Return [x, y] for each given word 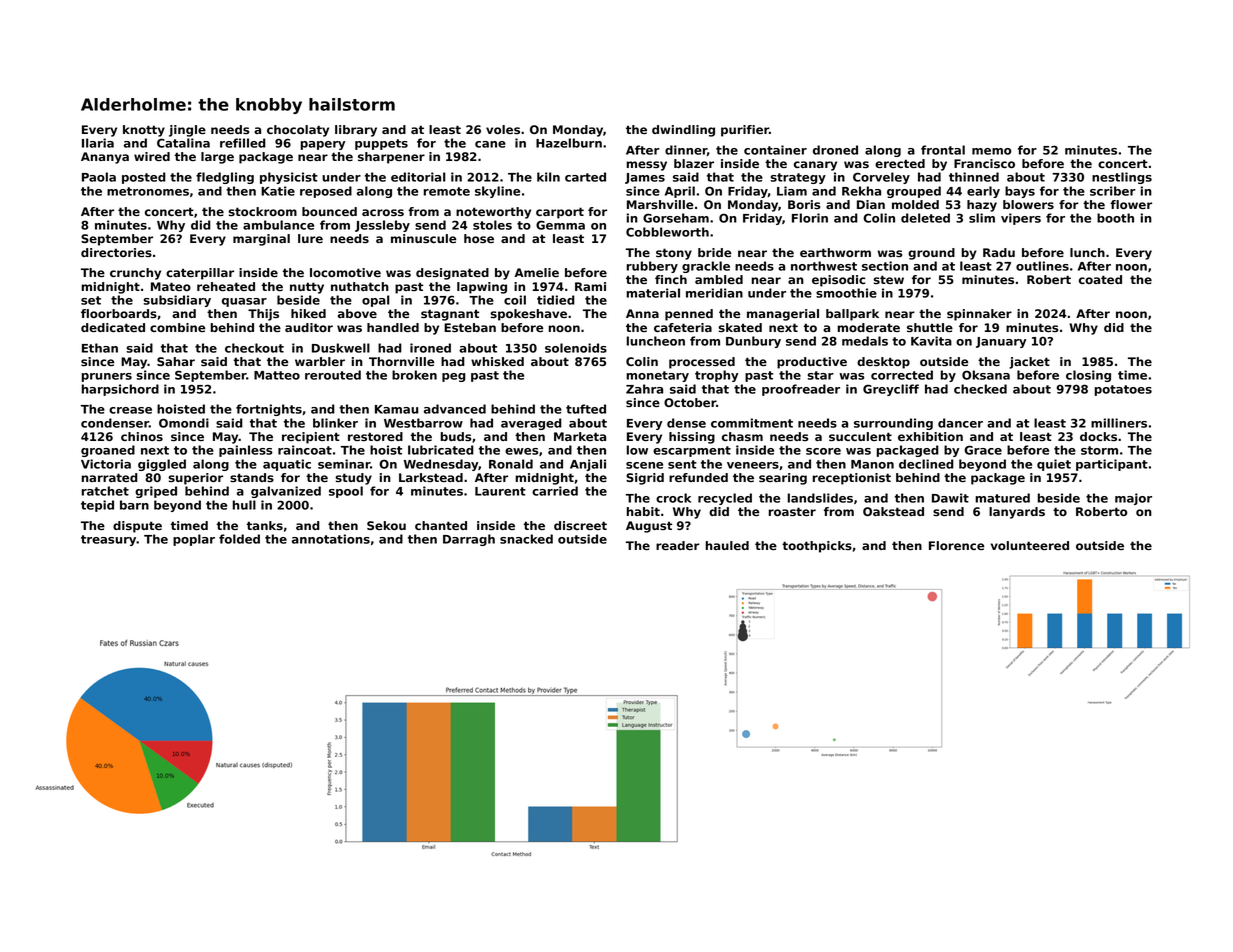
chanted [441, 525]
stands [252, 477]
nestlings [1122, 178]
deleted [925, 218]
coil [515, 300]
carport [560, 213]
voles [503, 129]
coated [1100, 279]
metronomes [148, 191]
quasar [244, 302]
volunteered [1030, 545]
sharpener [391, 158]
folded [239, 539]
